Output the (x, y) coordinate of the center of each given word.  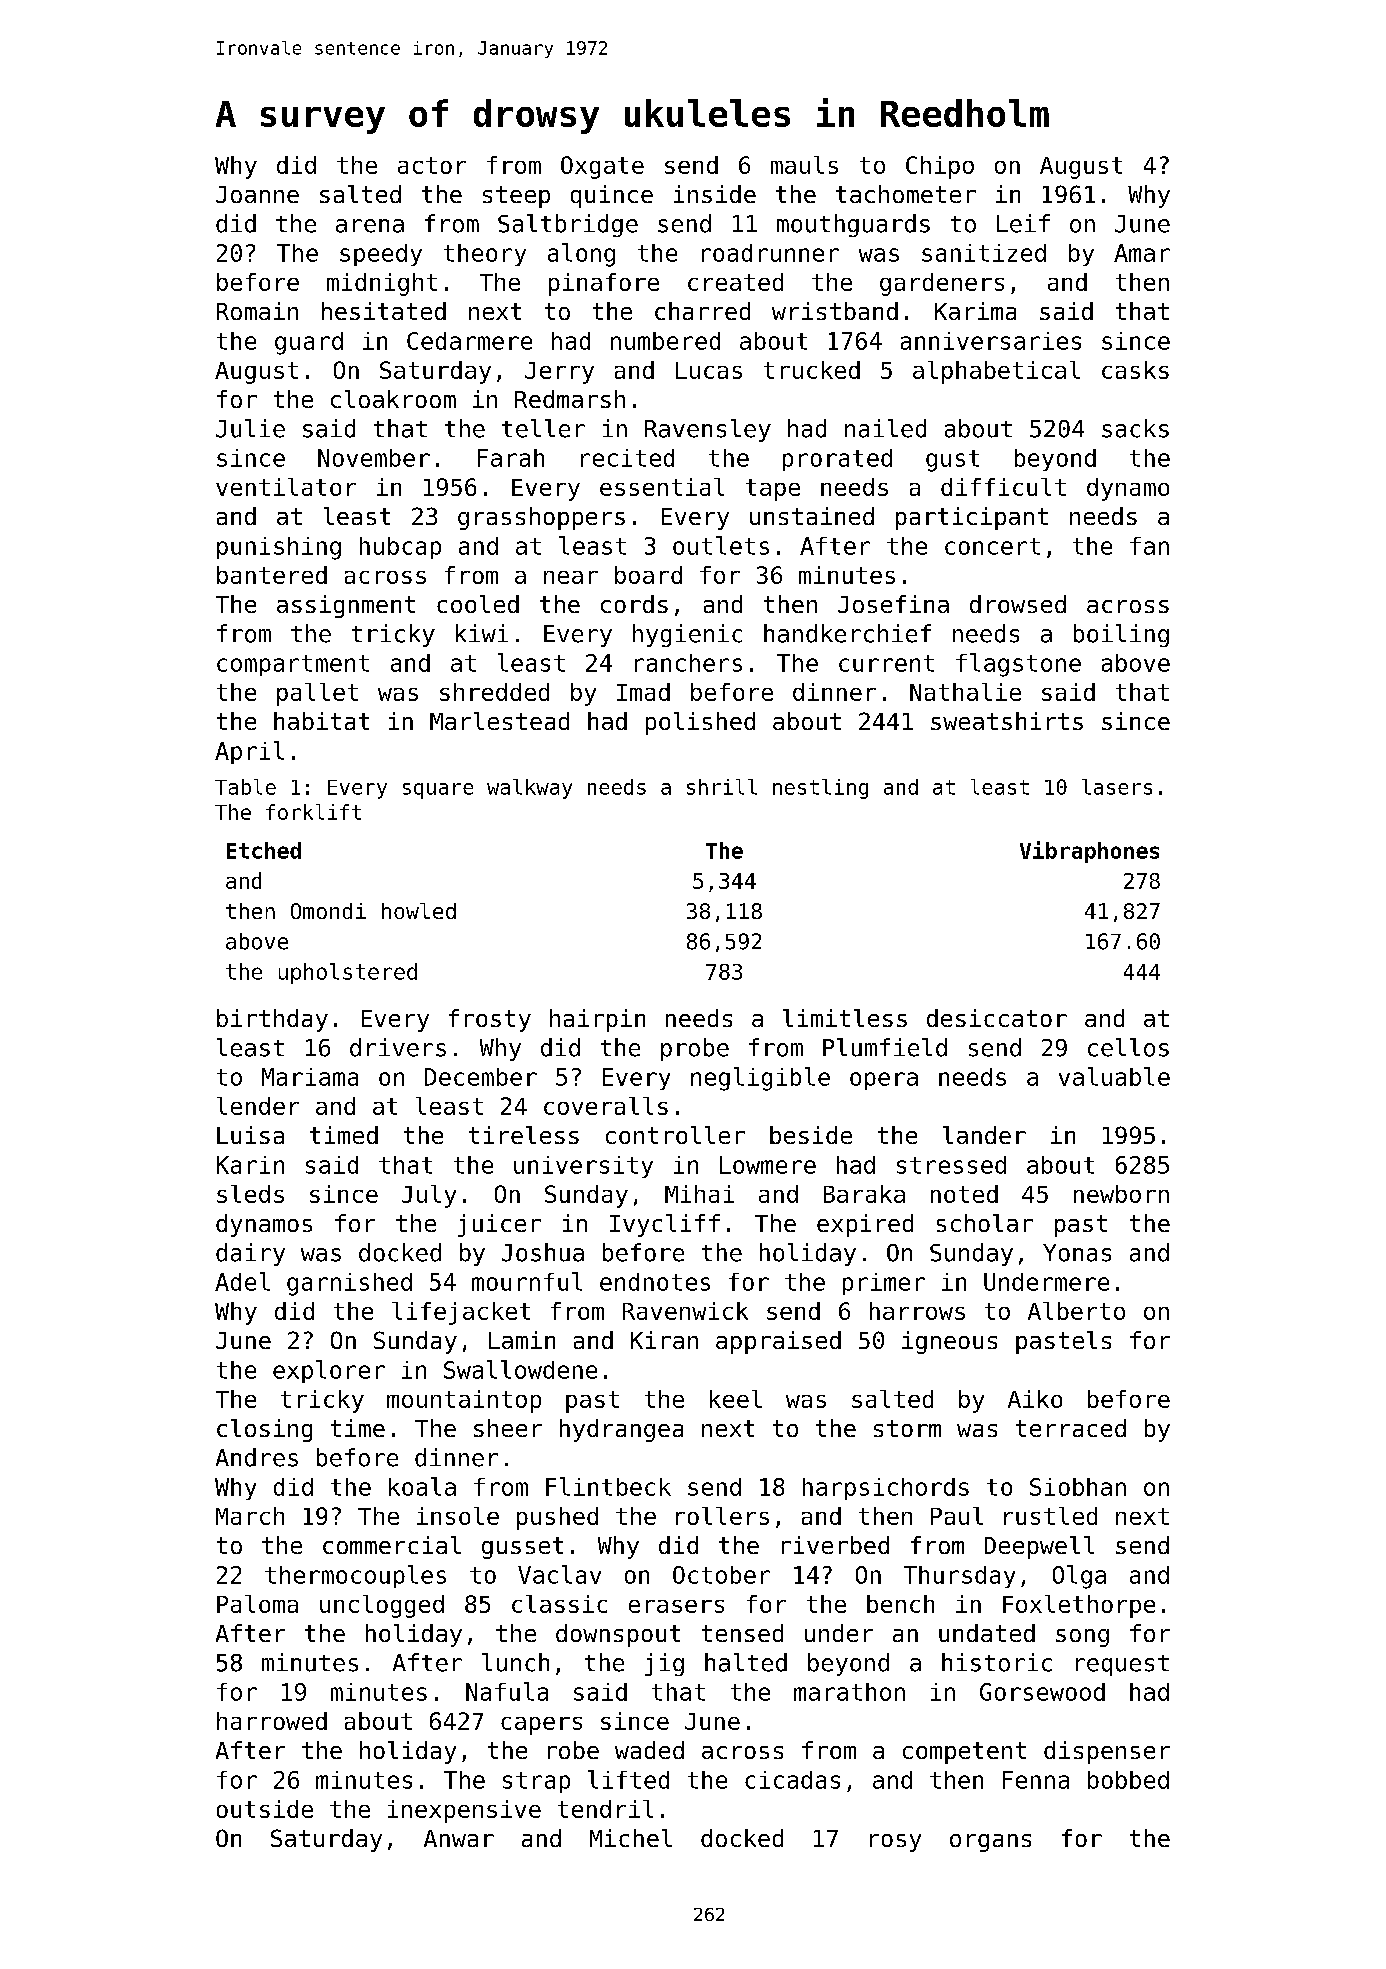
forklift (313, 812)
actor (432, 165)
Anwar (459, 1838)
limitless (845, 1018)
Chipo (940, 167)
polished (700, 723)
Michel (631, 1838)
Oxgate (602, 167)
